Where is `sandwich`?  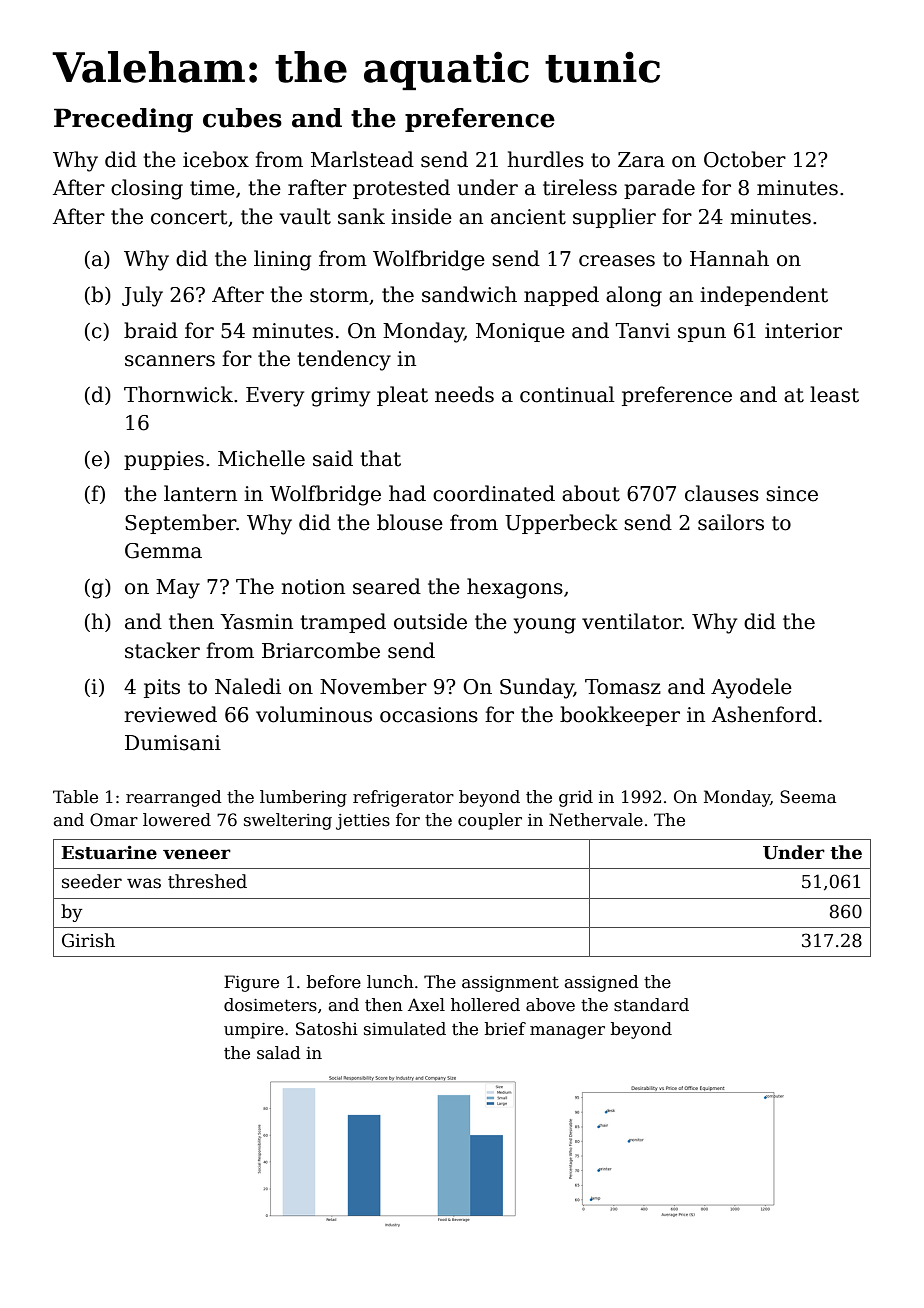
sandwich is located at coordinates (469, 294).
